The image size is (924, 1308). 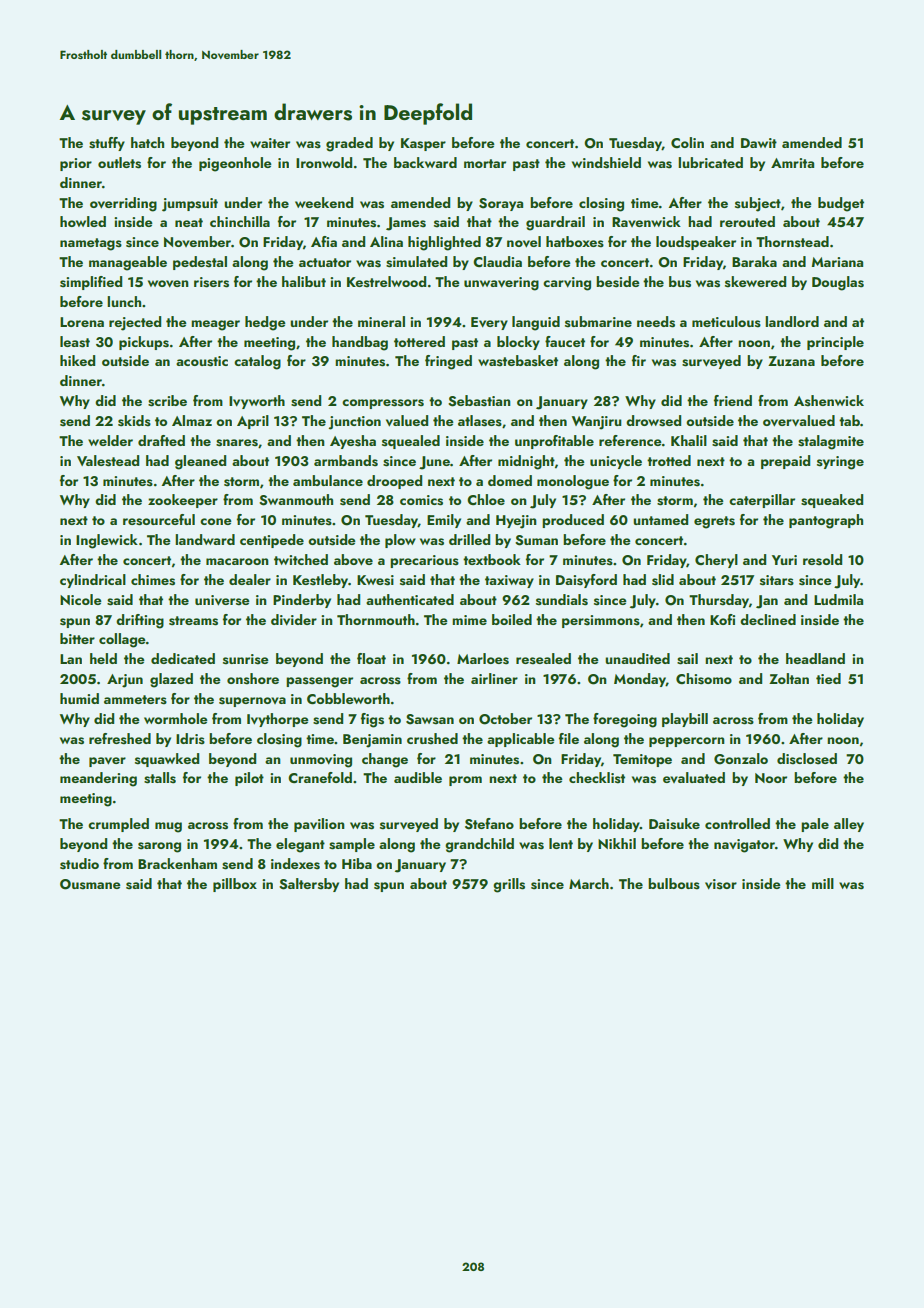 I want to click on bulbous, so click(x=674, y=884).
